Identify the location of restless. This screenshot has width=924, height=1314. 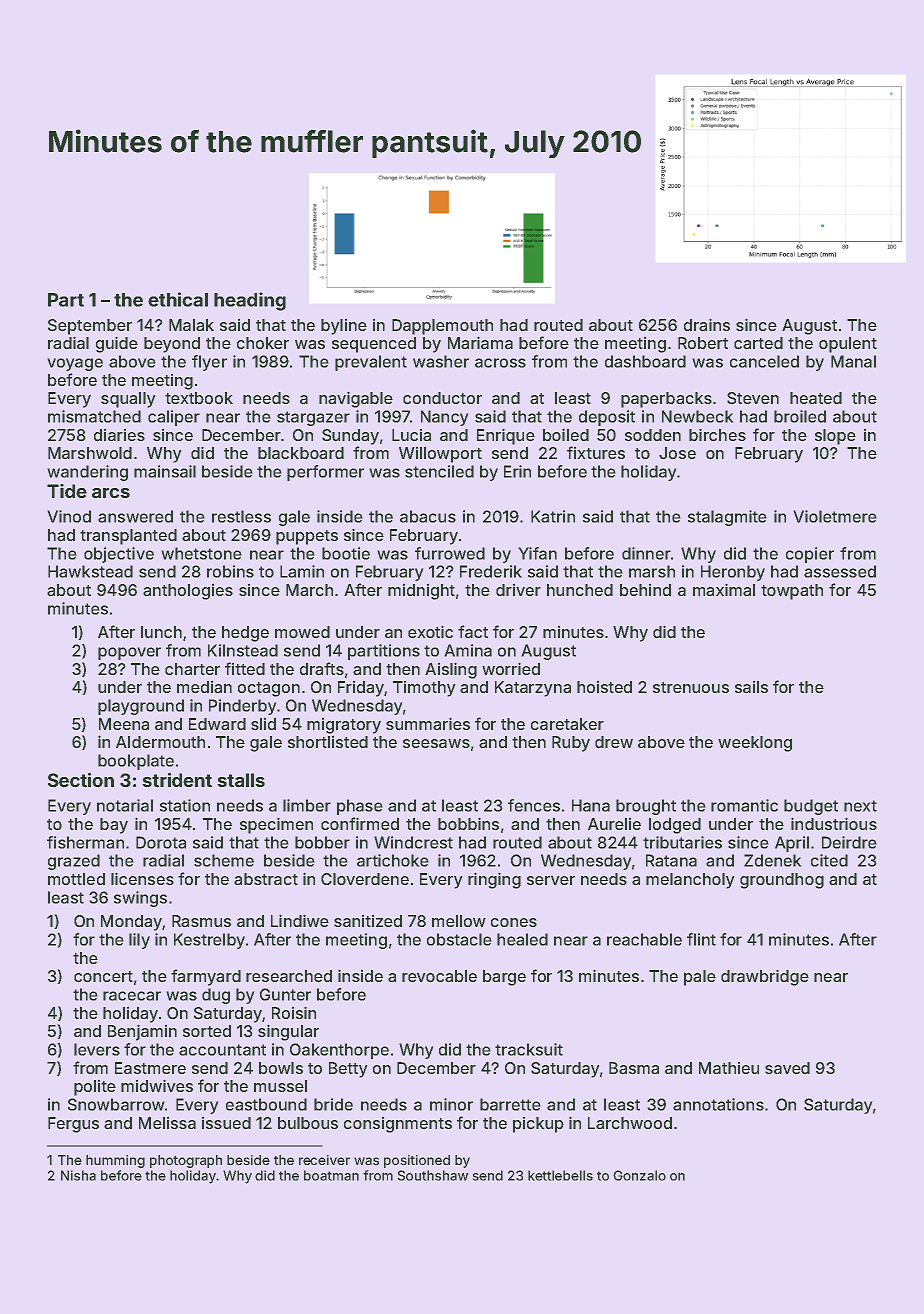
(241, 516).
